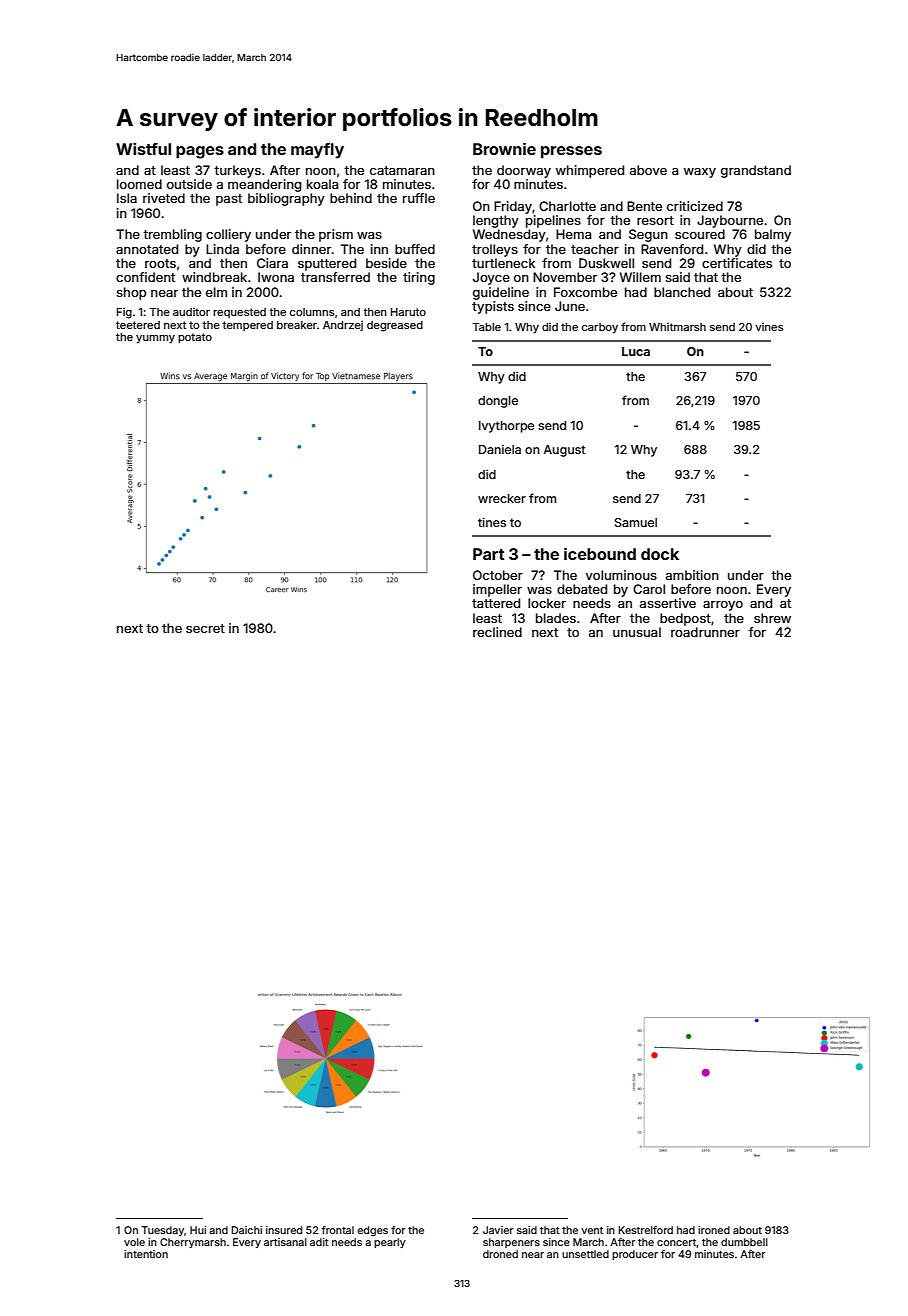 The height and width of the screenshot is (1316, 908). I want to click on artisanal, so click(285, 1242).
